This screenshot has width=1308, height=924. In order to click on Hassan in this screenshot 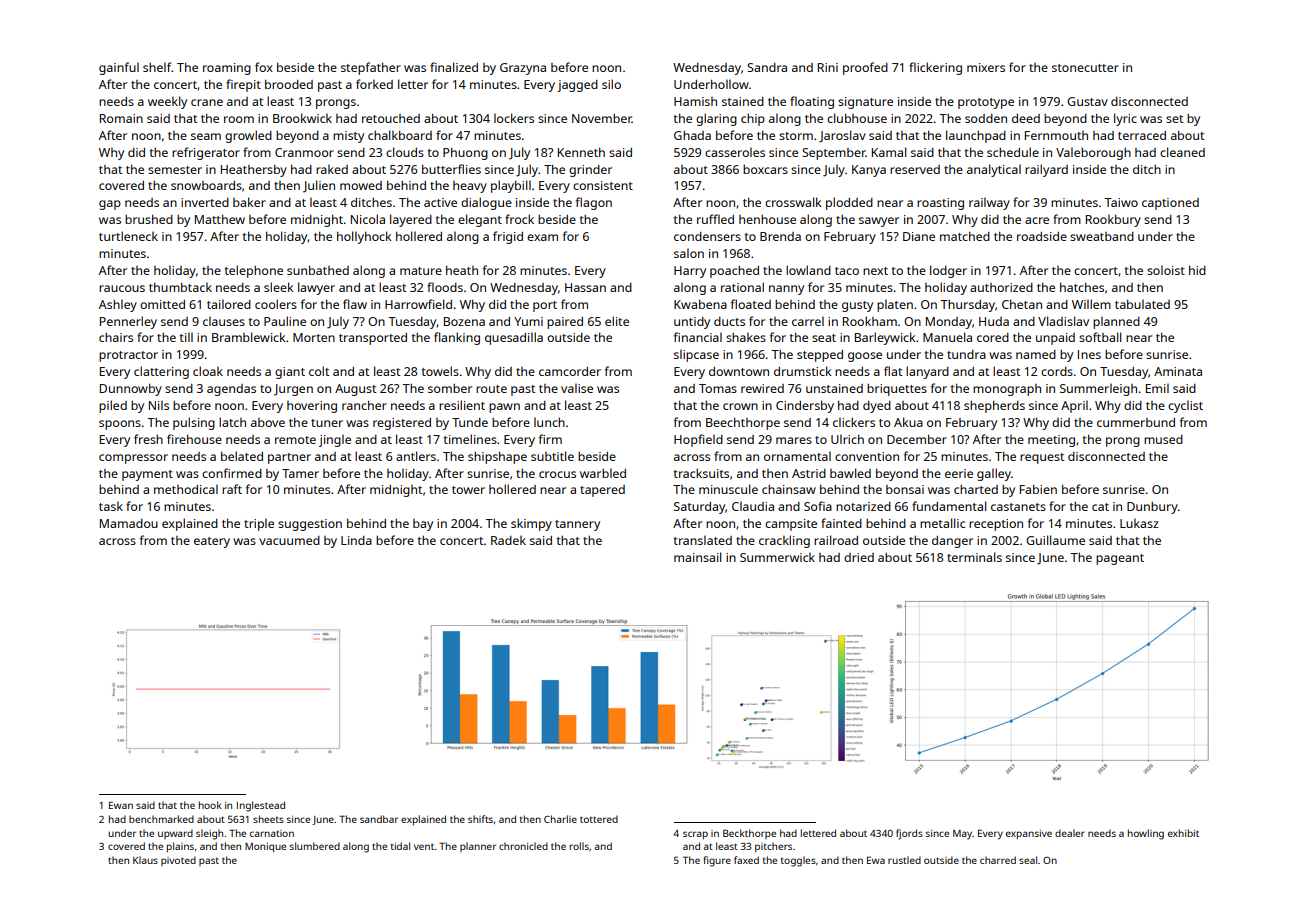, I will do `click(585, 287)`.
